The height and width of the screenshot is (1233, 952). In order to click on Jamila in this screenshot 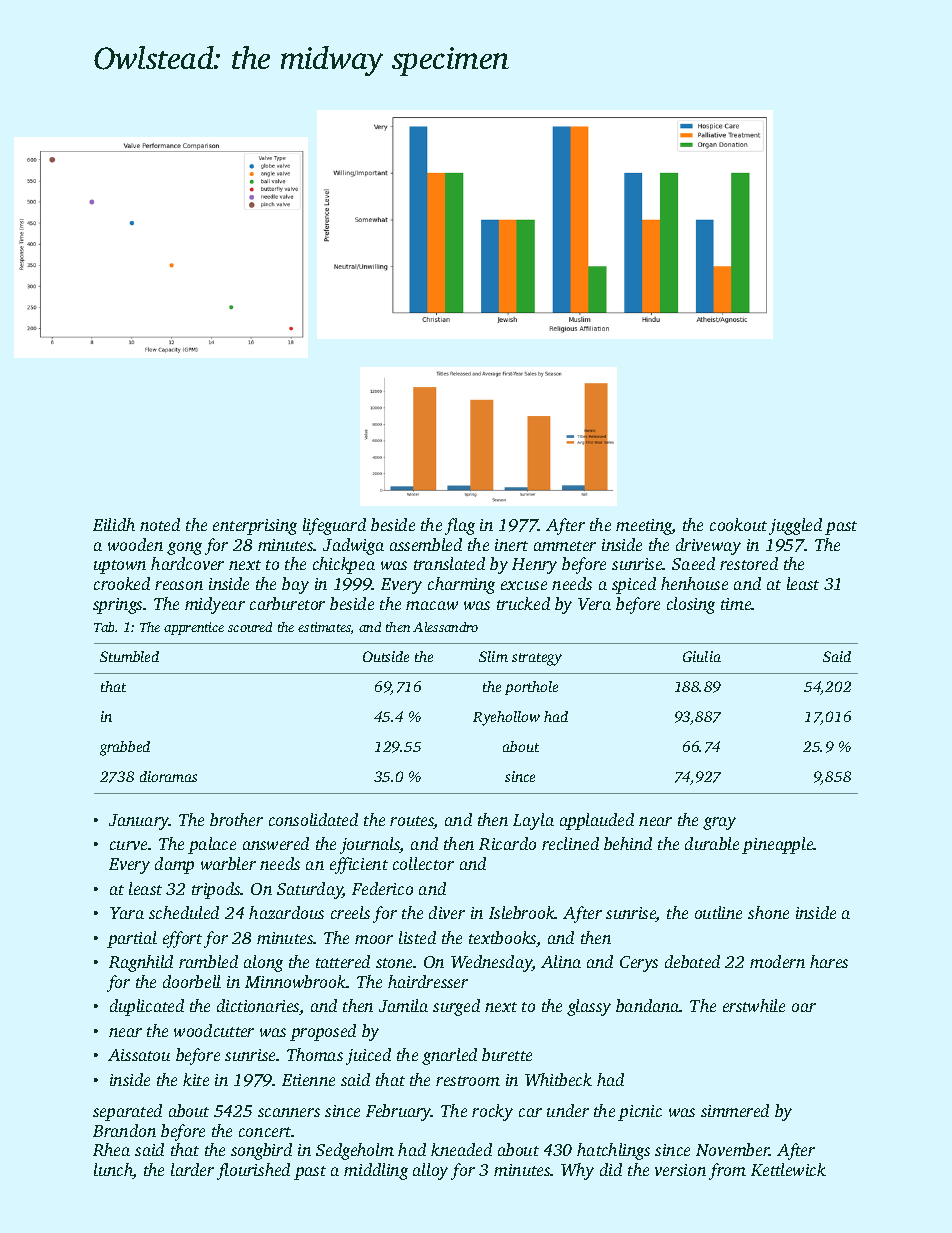, I will do `click(403, 1005)`.
